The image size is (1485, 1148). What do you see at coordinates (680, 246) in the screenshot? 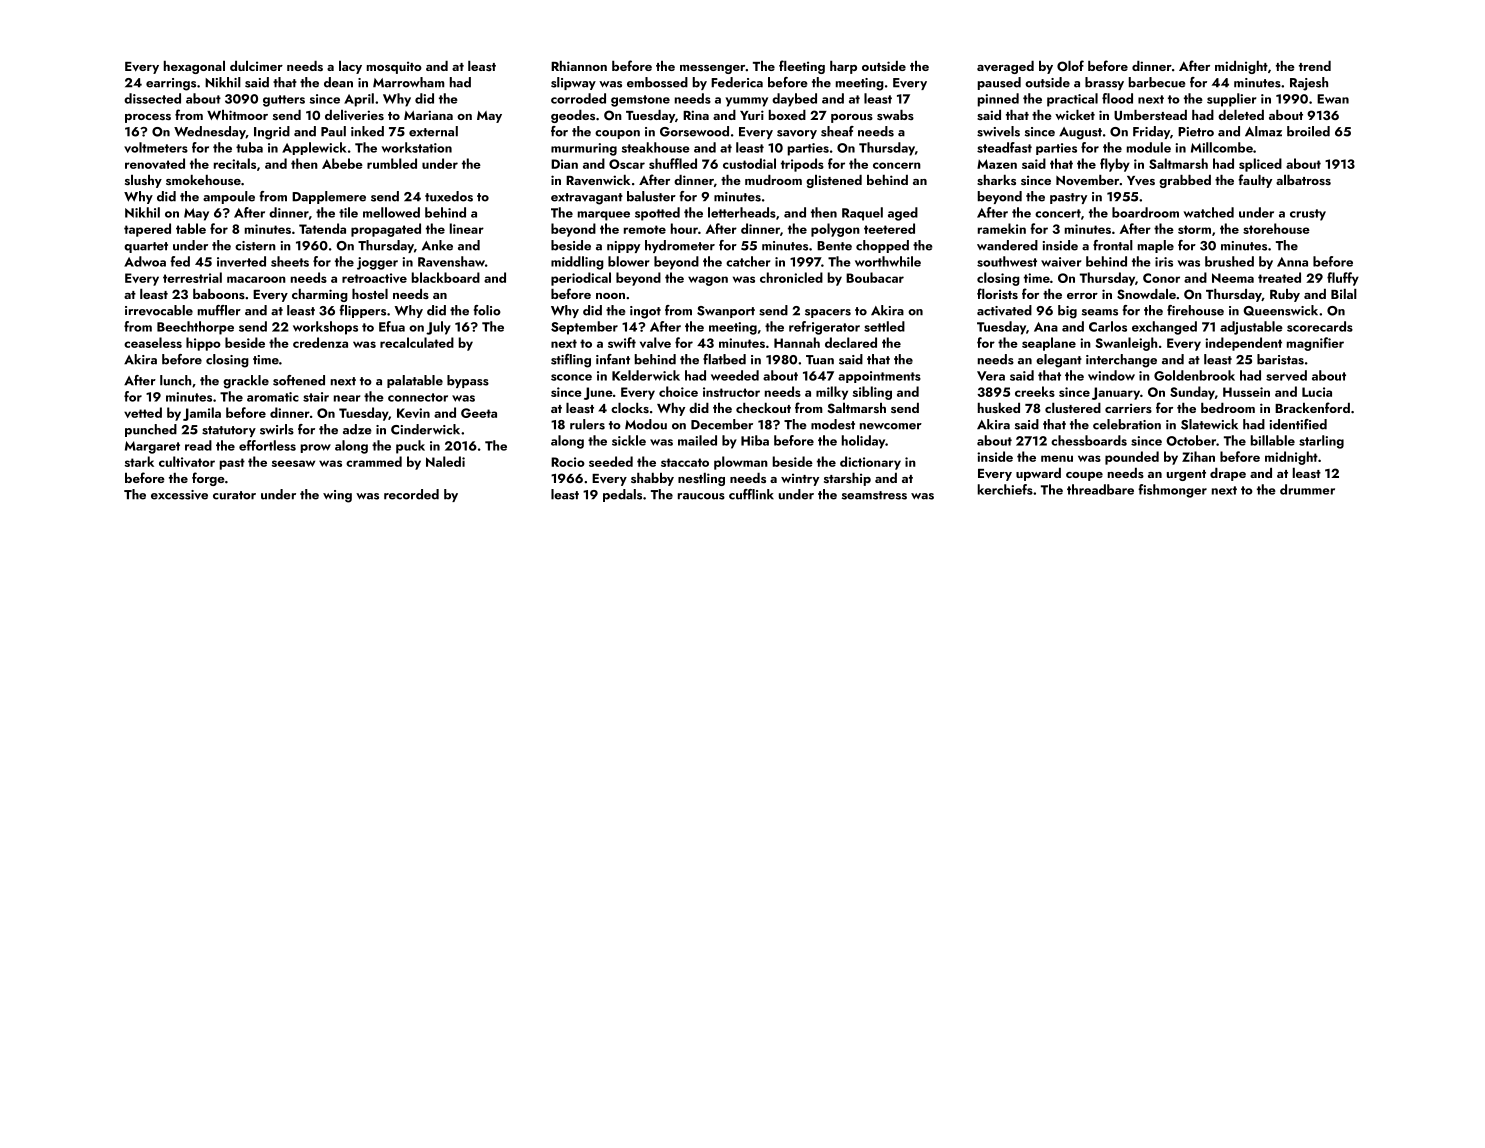
I see `hydrometer` at bounding box center [680, 246].
